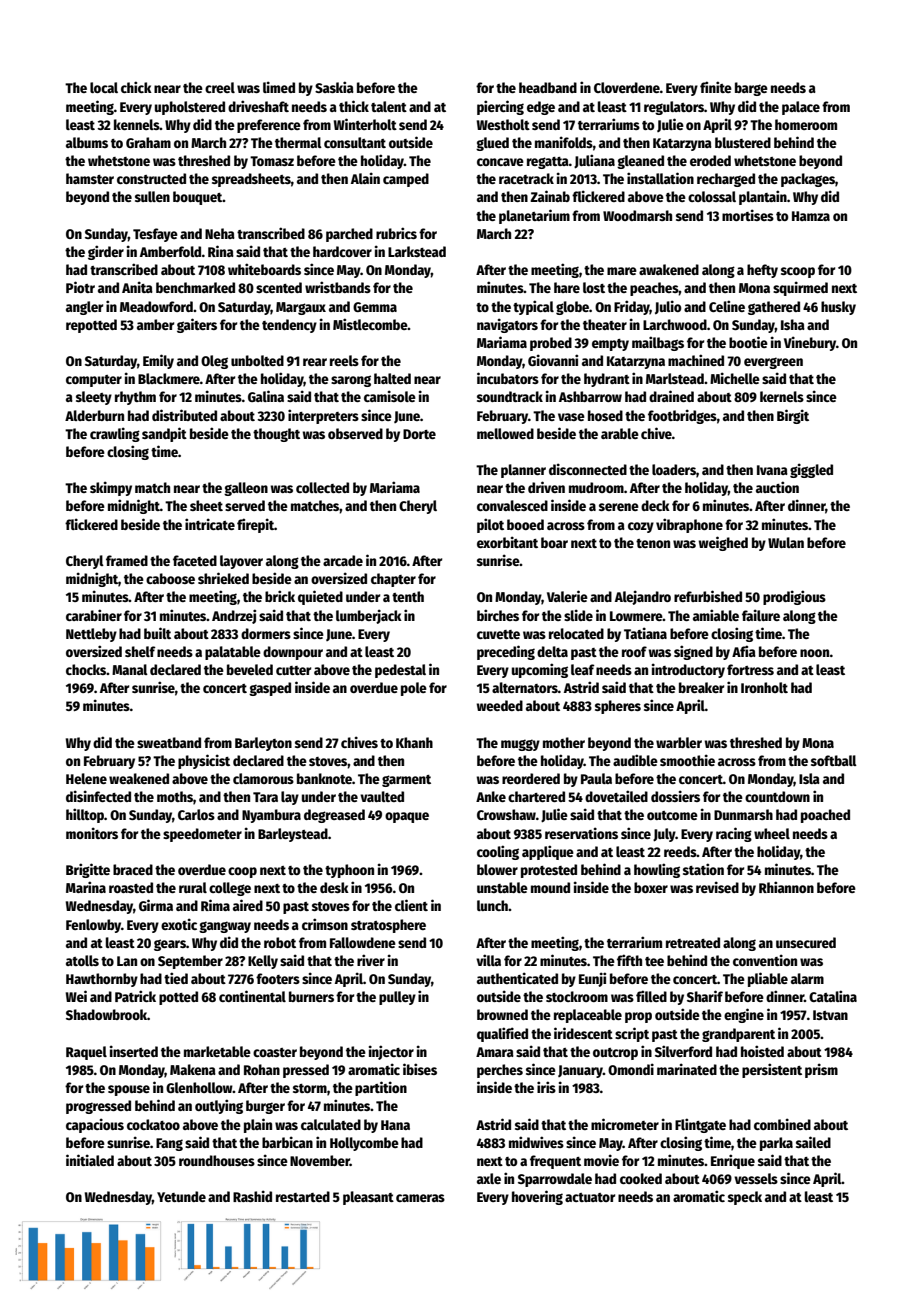 The width and height of the screenshot is (924, 1308). Describe the element at coordinates (627, 87) in the screenshot. I see `Cloverdene` at that location.
